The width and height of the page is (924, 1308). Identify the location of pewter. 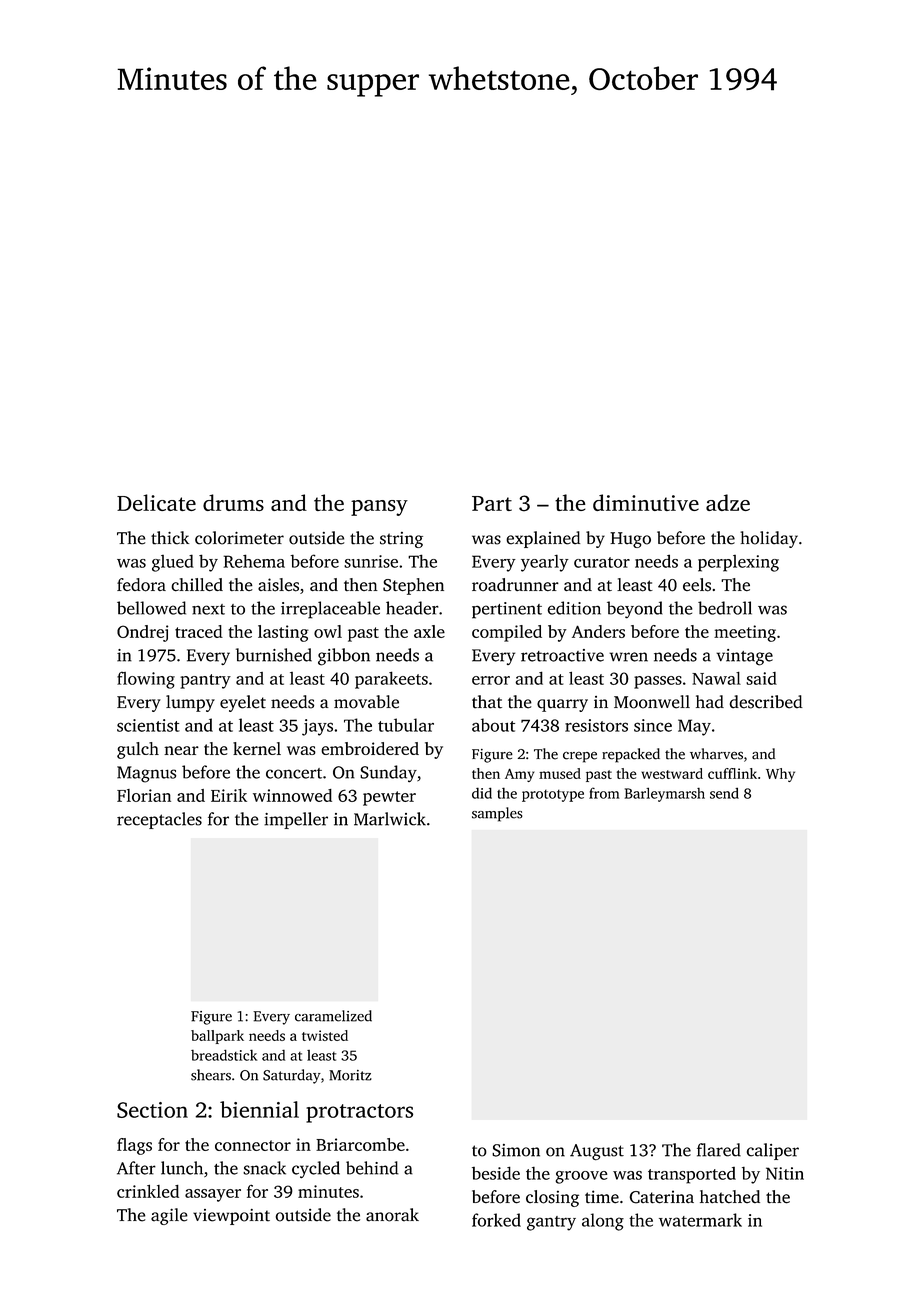
(389, 798).
